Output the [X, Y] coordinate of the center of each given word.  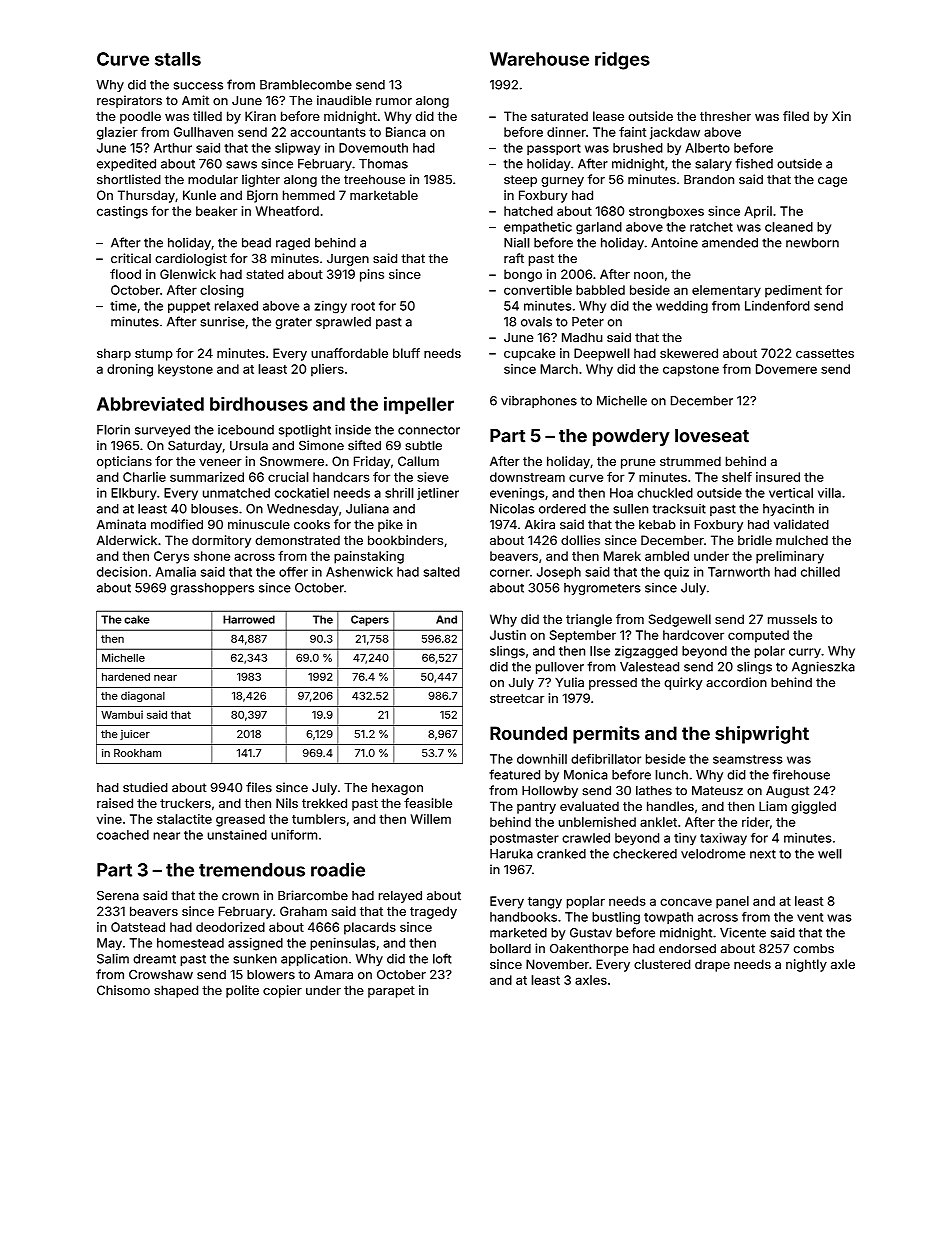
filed [796, 116]
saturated [559, 116]
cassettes [825, 353]
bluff [406, 353]
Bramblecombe [306, 85]
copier [282, 991]
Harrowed [249, 619]
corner [510, 573]
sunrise [222, 322]
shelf [737, 477]
